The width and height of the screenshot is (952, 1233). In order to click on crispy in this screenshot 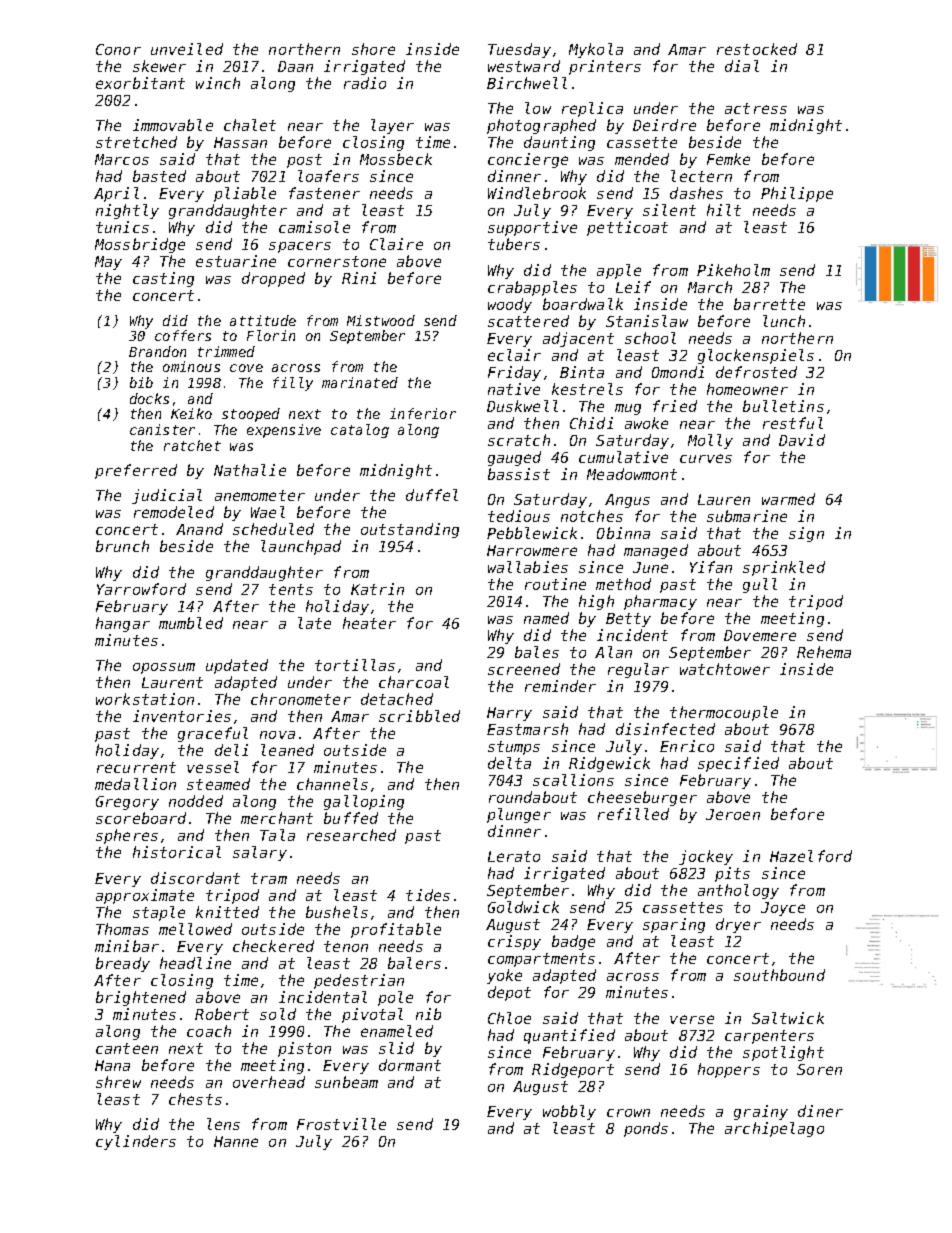, I will do `click(514, 942)`.
